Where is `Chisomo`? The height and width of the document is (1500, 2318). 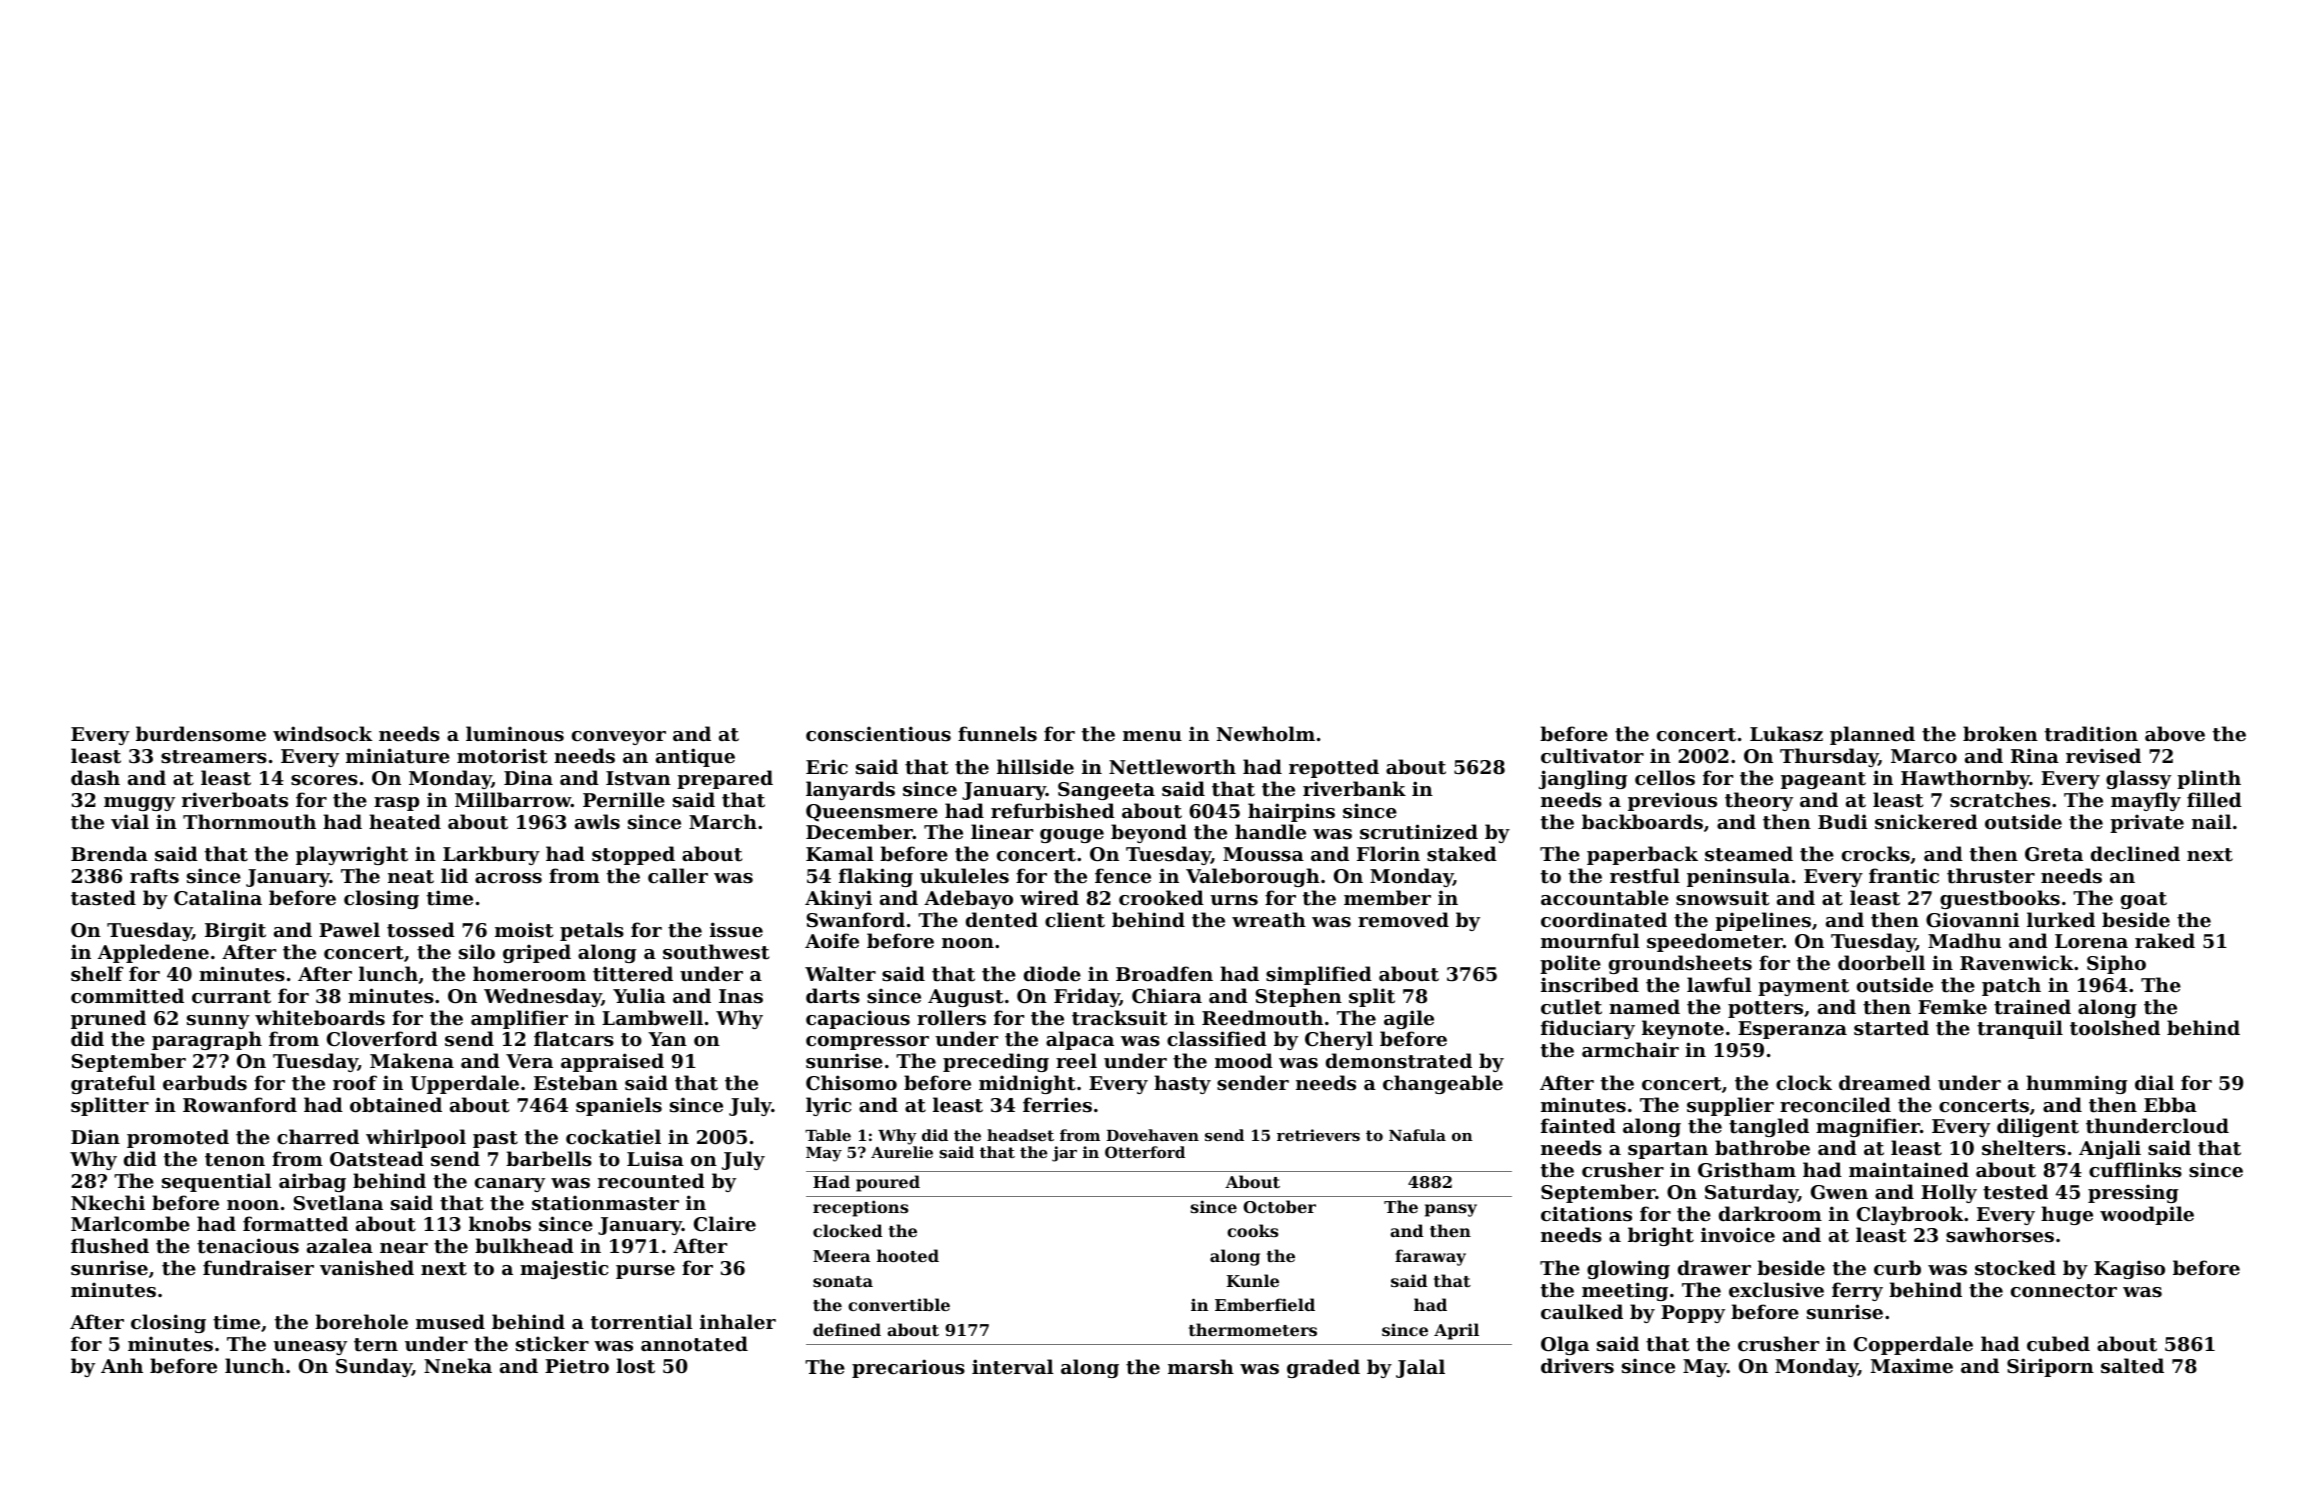
Chisomo is located at coordinates (851, 1083).
